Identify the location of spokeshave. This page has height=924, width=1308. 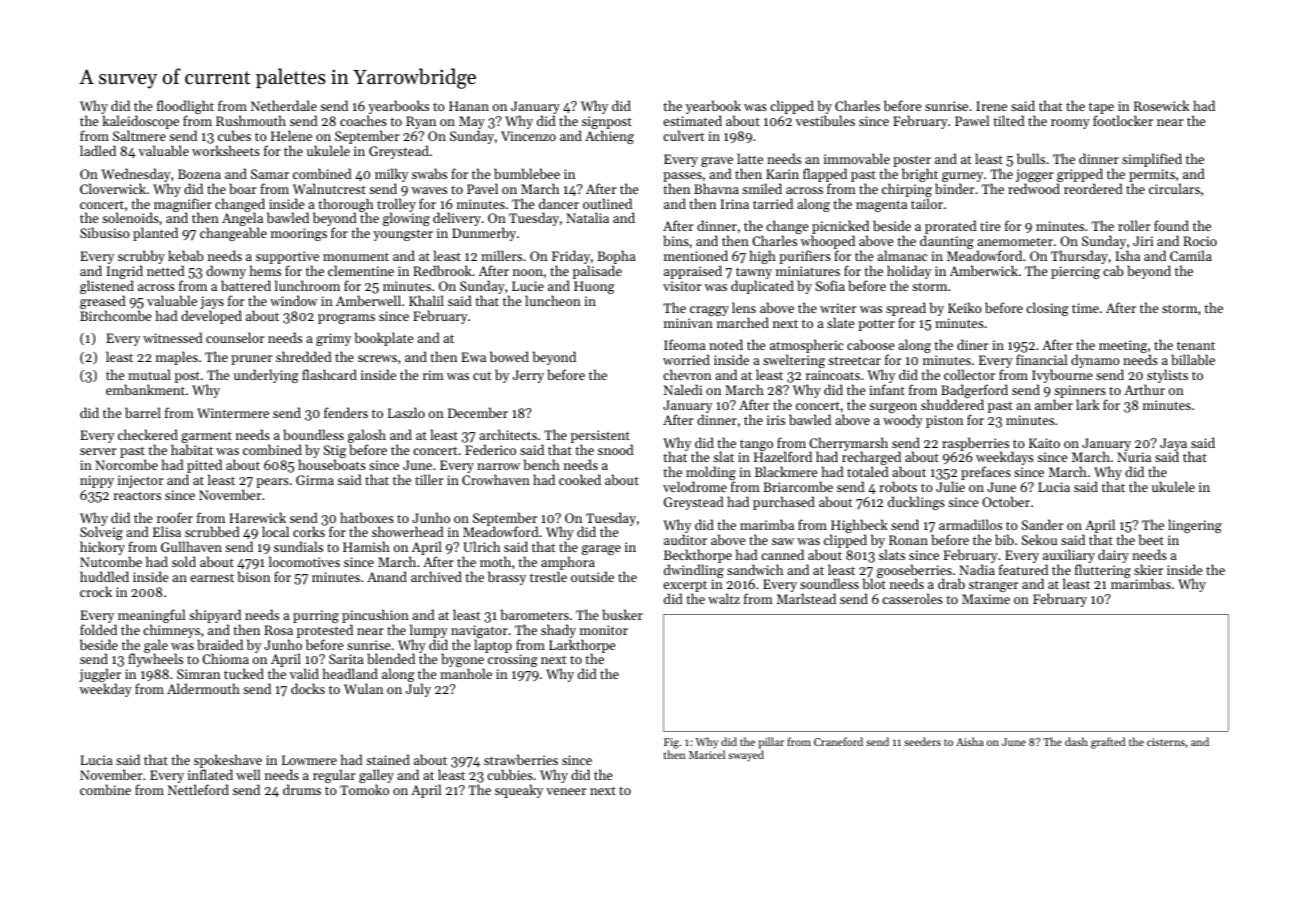
(228, 761).
